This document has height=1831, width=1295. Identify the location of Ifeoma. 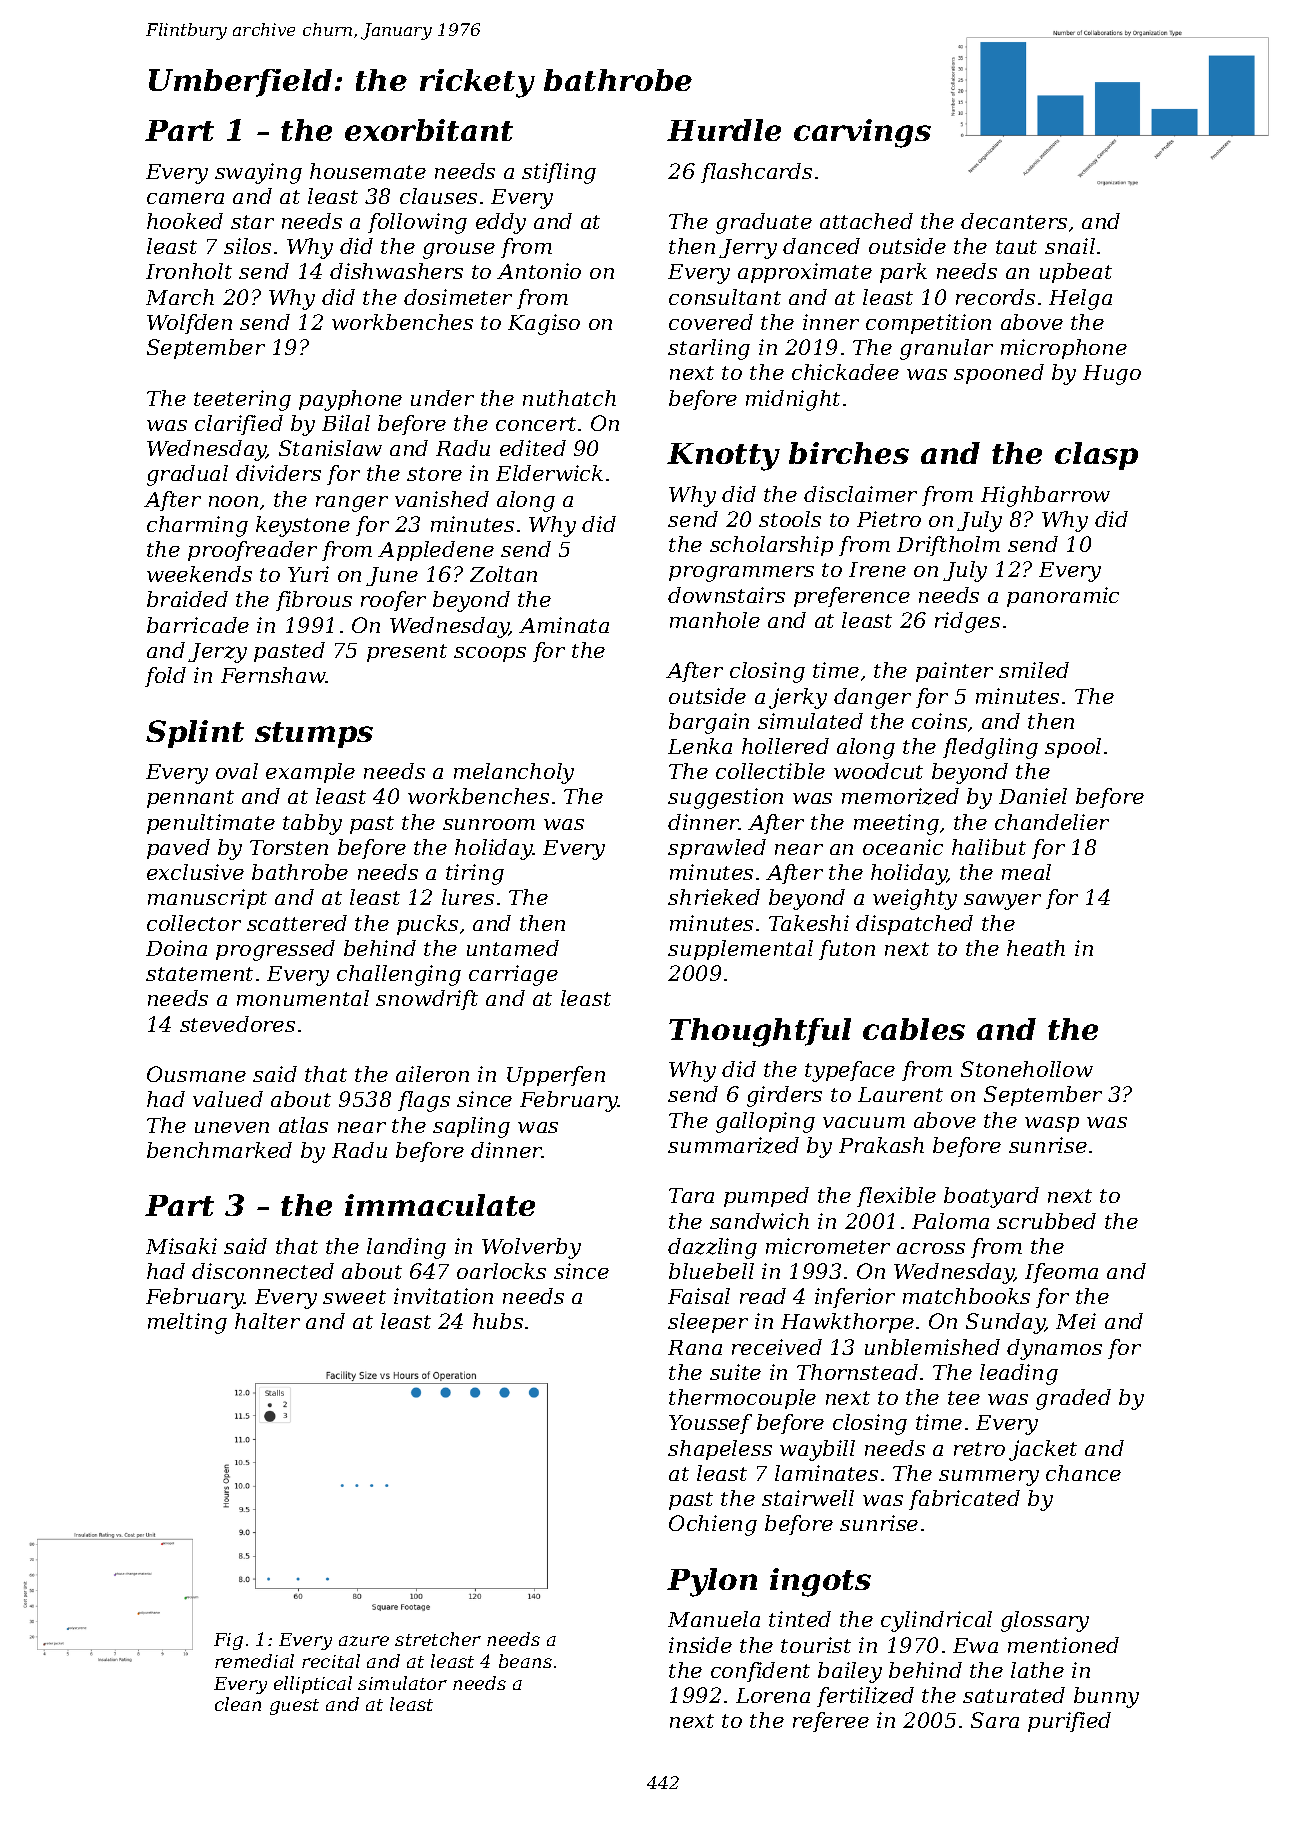
(1061, 1273).
